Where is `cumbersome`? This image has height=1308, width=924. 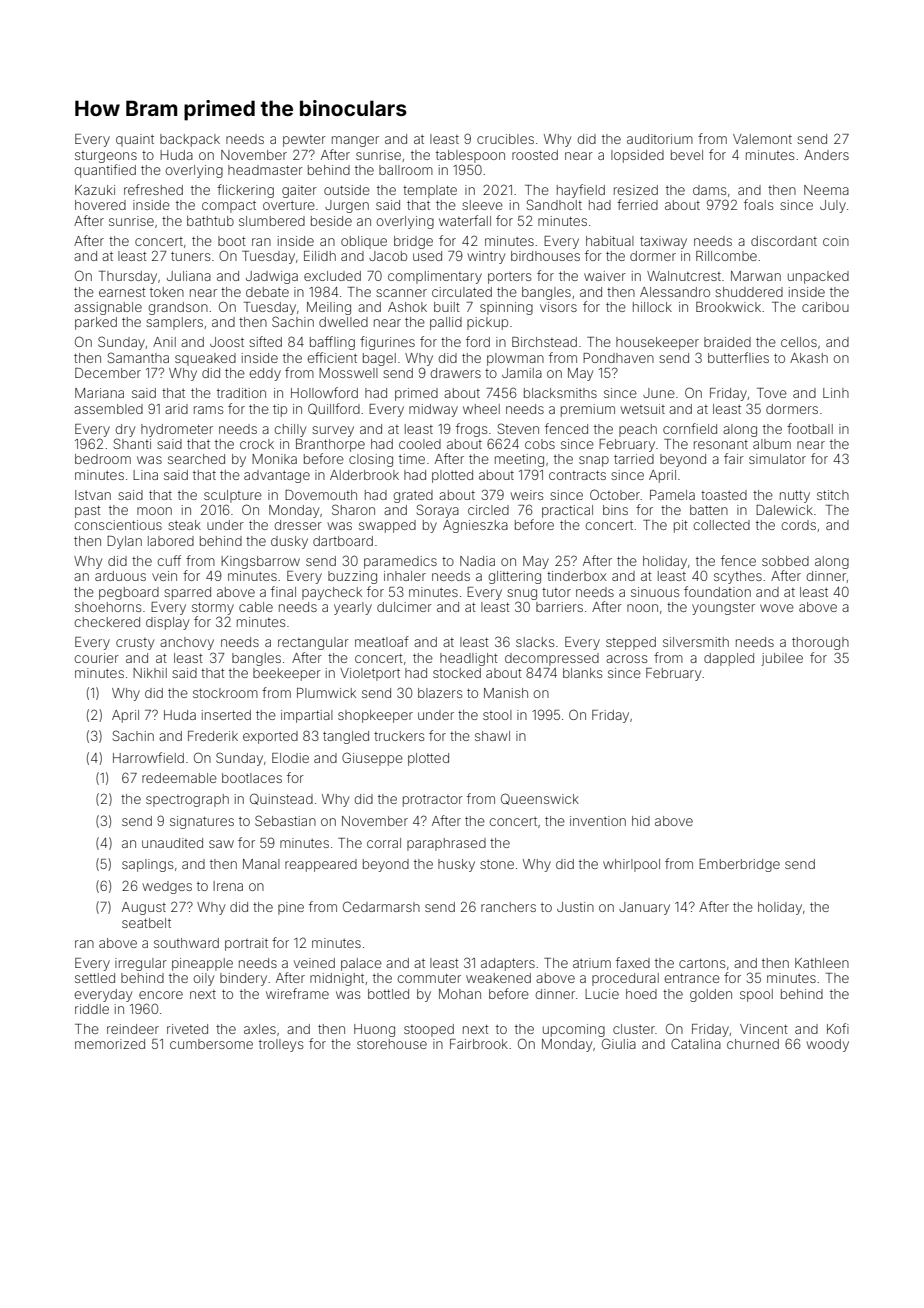
cumbersome is located at coordinates (211, 1044).
